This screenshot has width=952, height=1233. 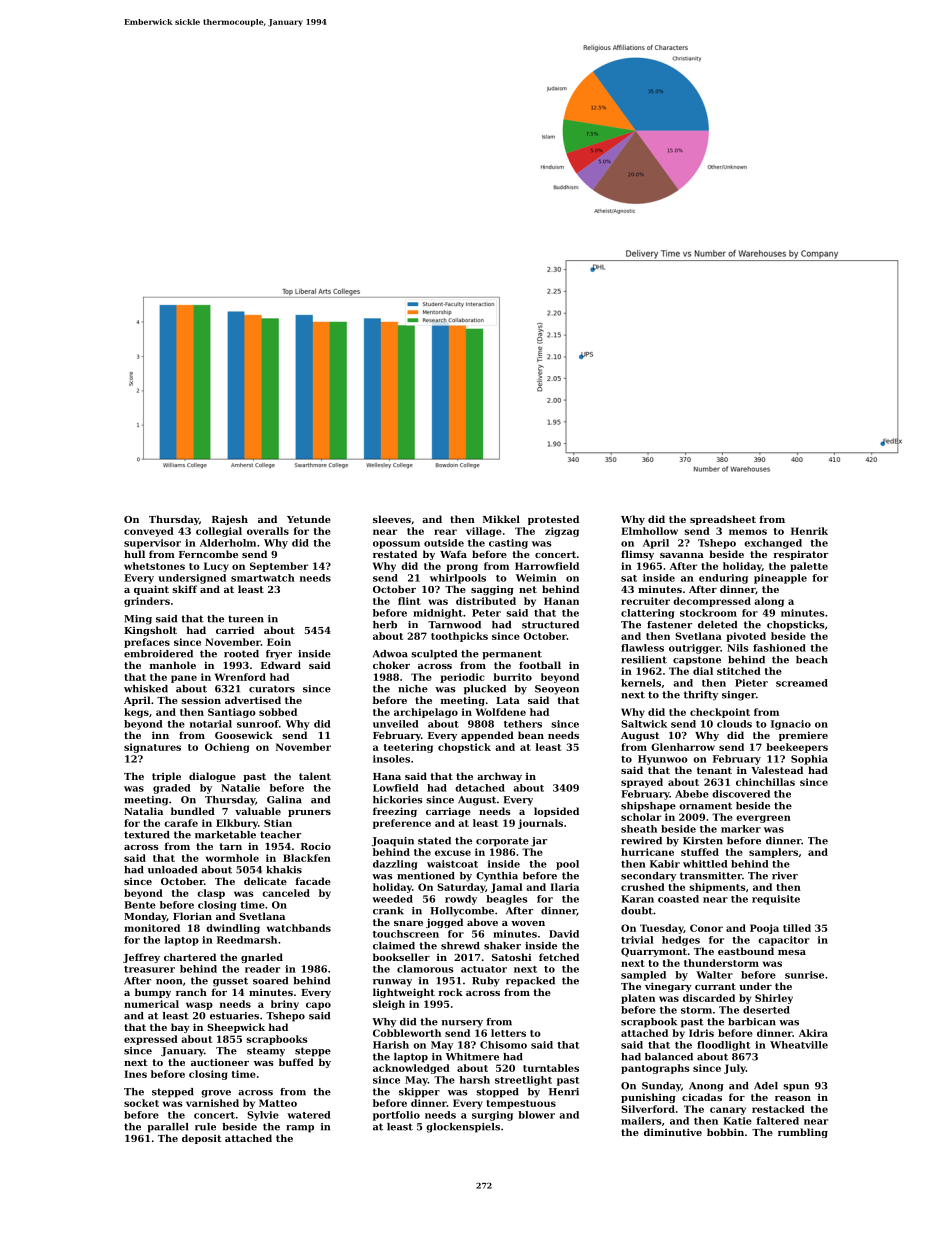 What do you see at coordinates (149, 532) in the screenshot?
I see `conveyed` at bounding box center [149, 532].
